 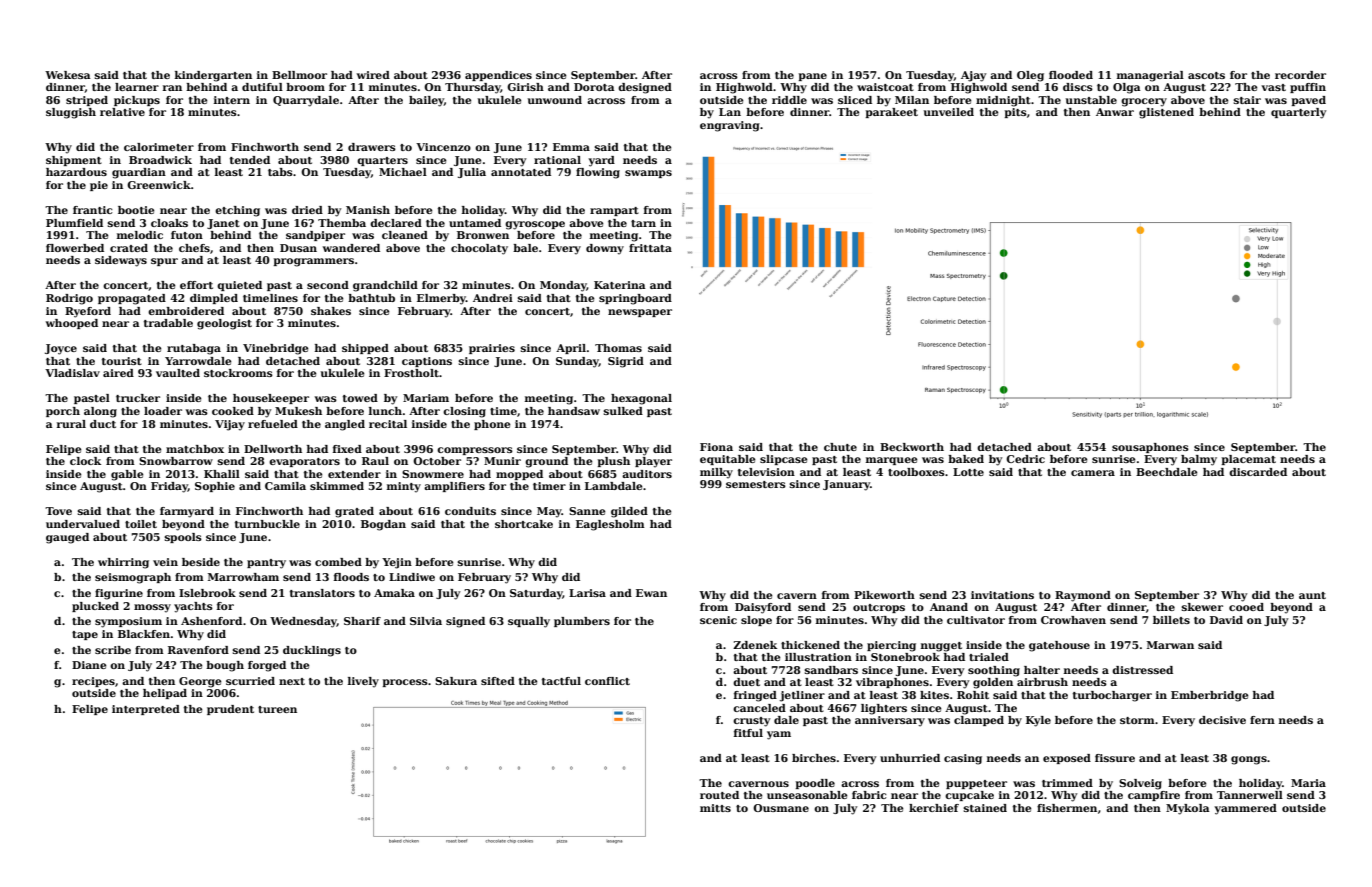 I want to click on placemat, so click(x=1249, y=460).
